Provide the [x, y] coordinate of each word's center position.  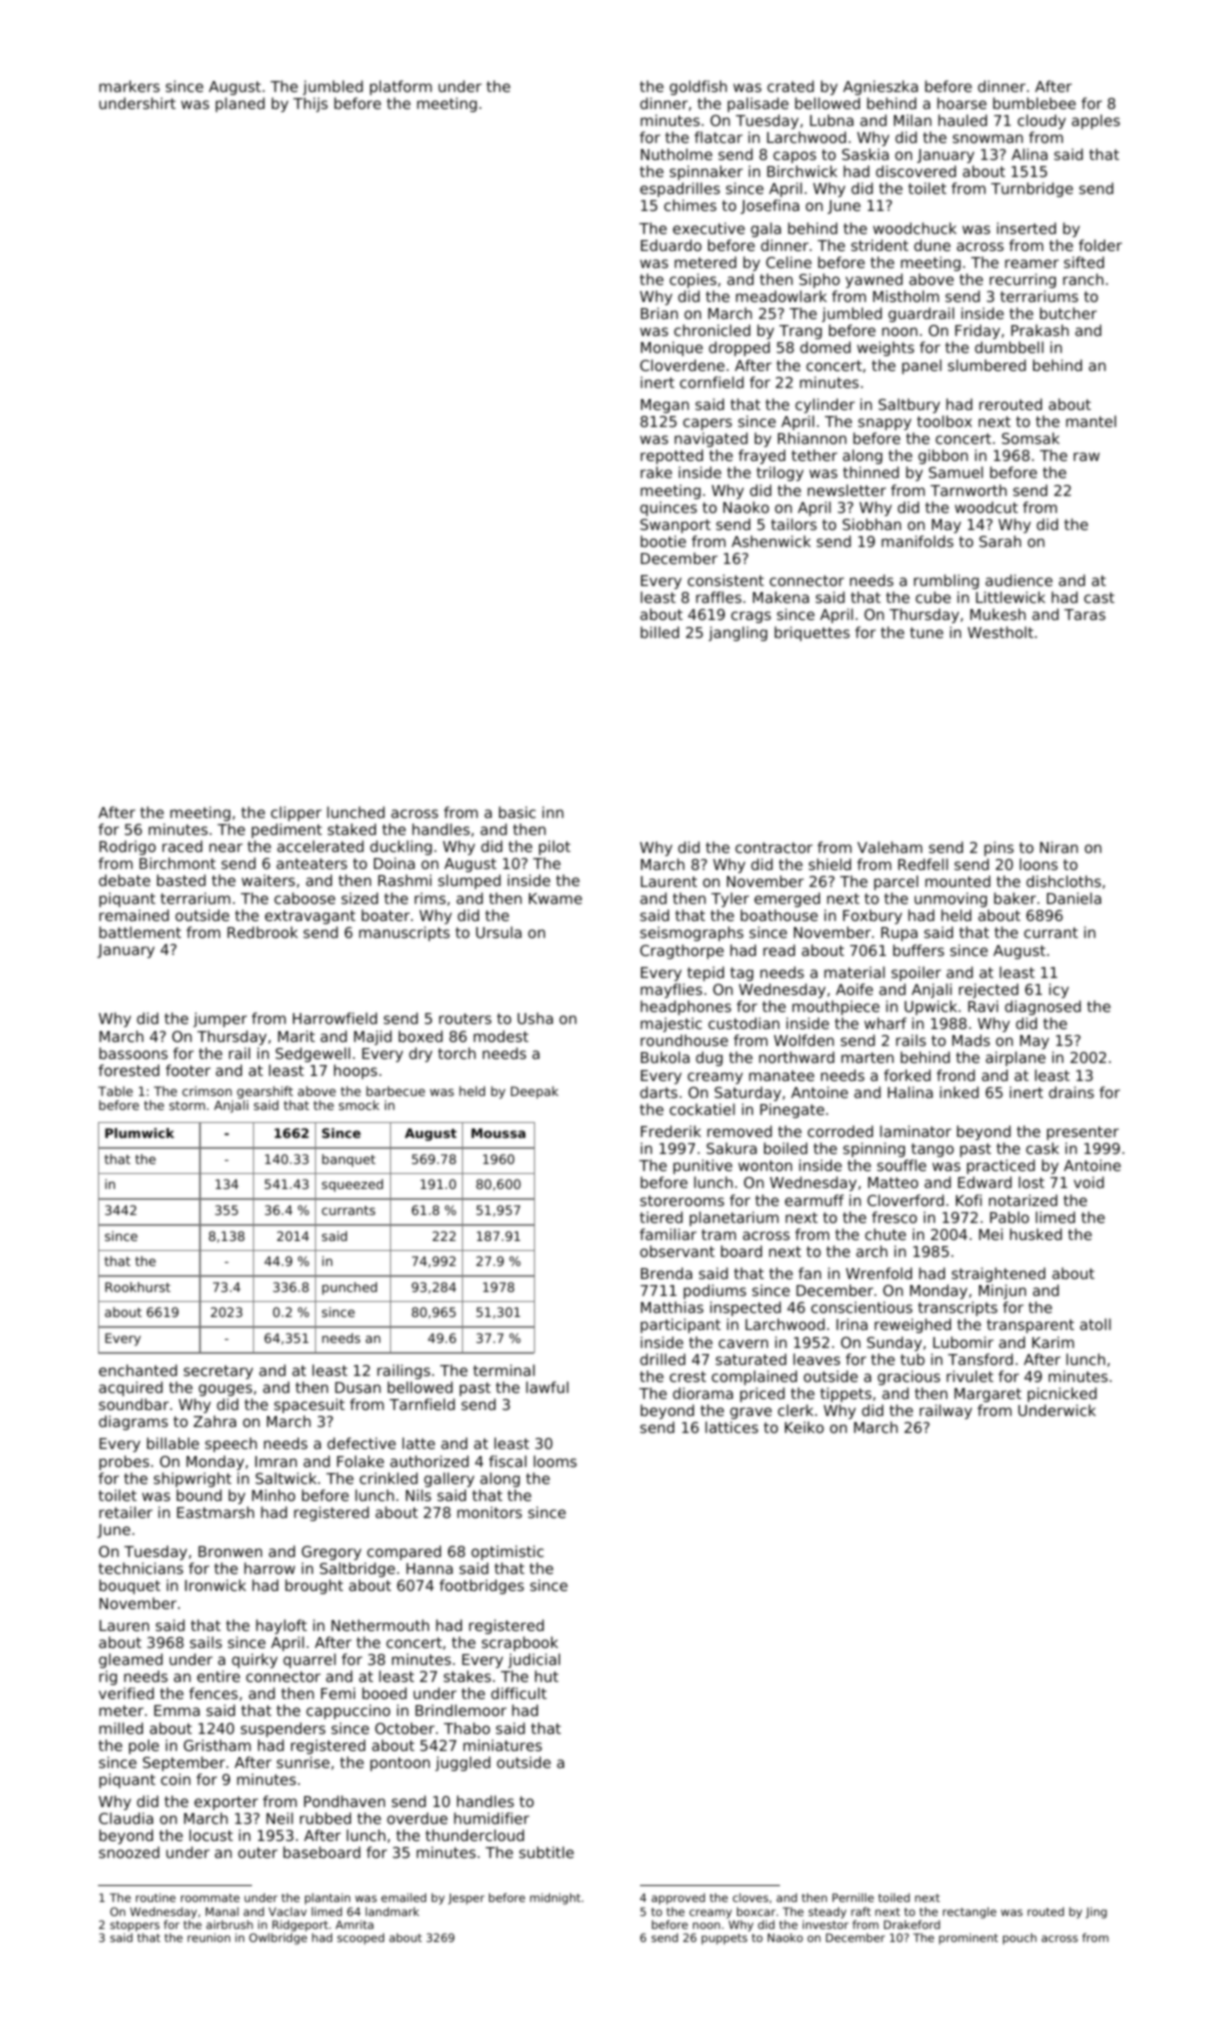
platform [401, 87]
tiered [661, 1217]
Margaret [988, 1395]
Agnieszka [880, 87]
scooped [360, 1939]
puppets [724, 1939]
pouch [1020, 1939]
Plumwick [139, 1133]
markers [129, 86]
